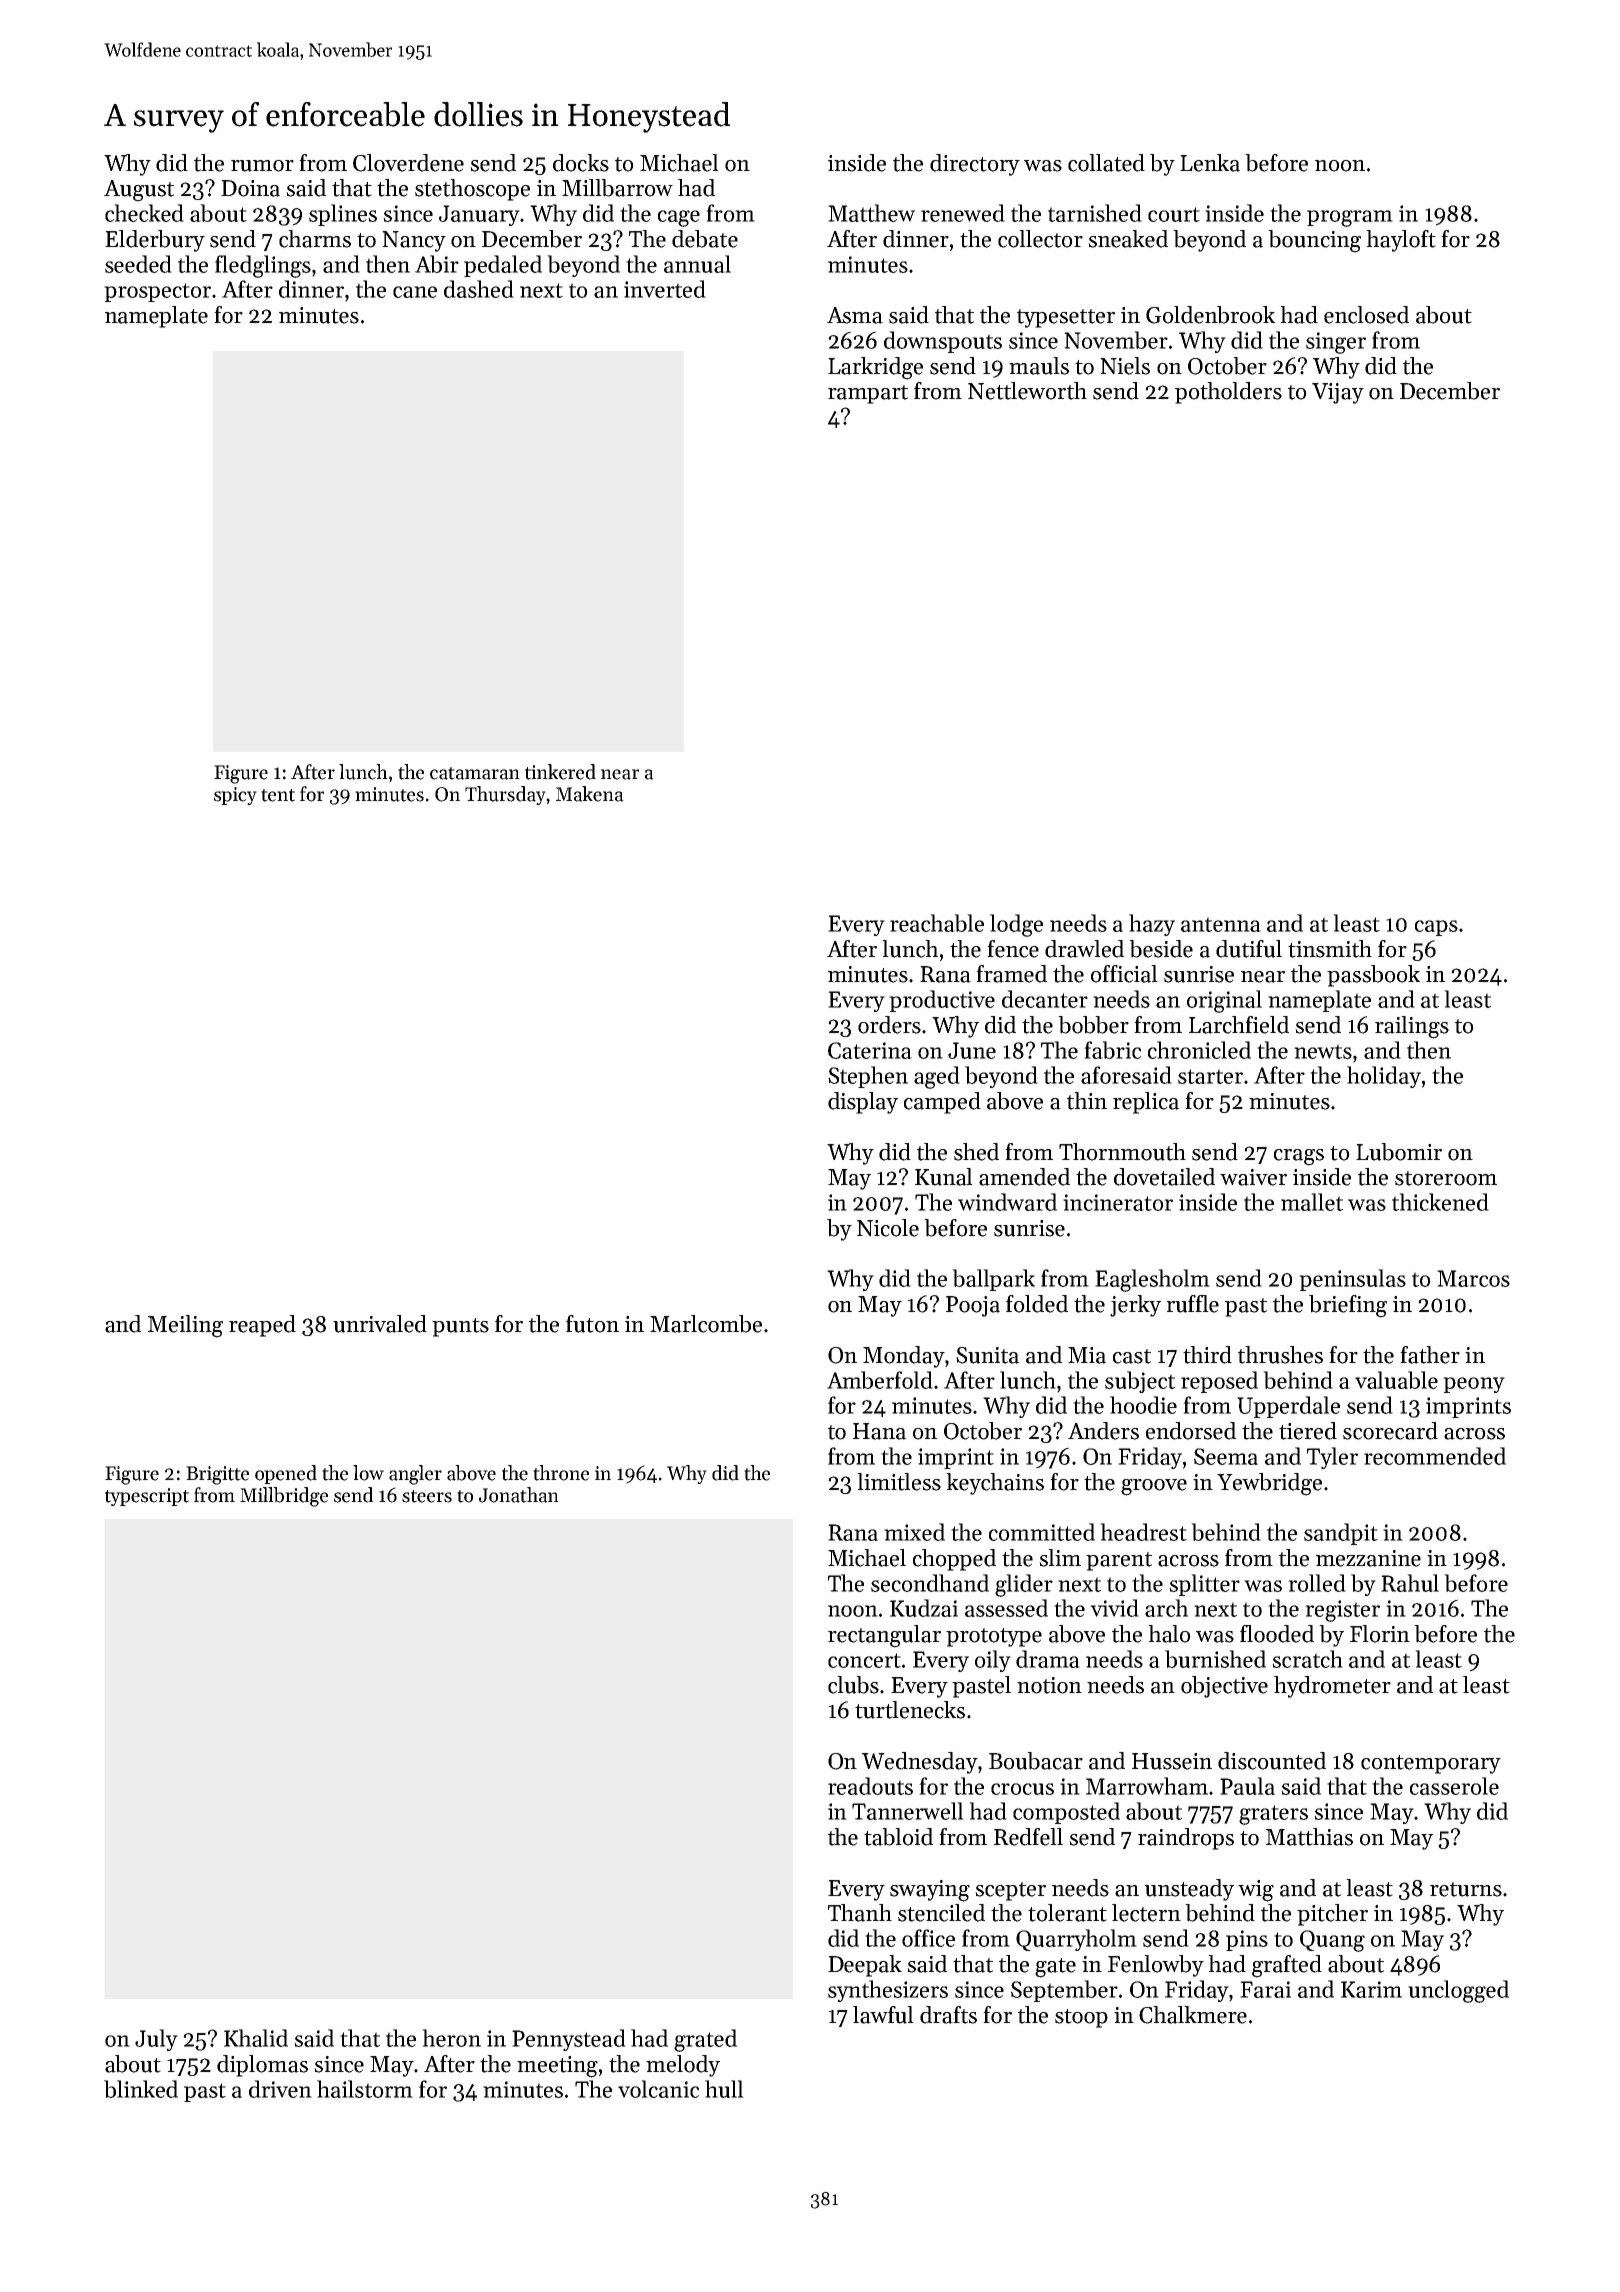 The image size is (1620, 2292). Describe the element at coordinates (235, 796) in the screenshot. I see `spicy` at that location.
